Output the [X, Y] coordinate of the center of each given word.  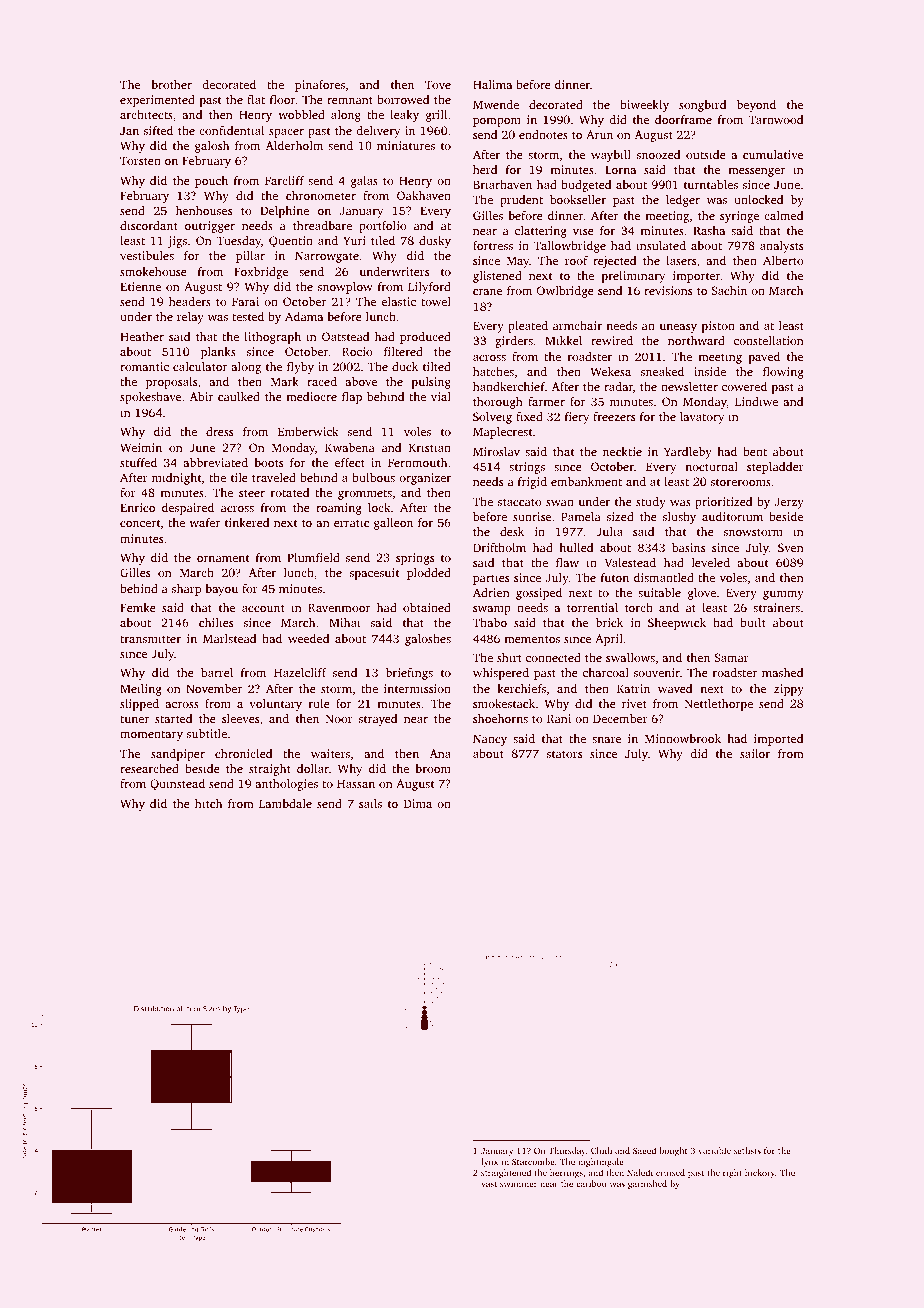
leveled [711, 562]
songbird [702, 106]
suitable [659, 592]
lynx [489, 1162]
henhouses [204, 210]
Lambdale [285, 803]
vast [489, 1184]
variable [714, 1150]
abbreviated [215, 462]
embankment [586, 481]
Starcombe [533, 1161]
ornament [223, 558]
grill [436, 116]
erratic [351, 522]
